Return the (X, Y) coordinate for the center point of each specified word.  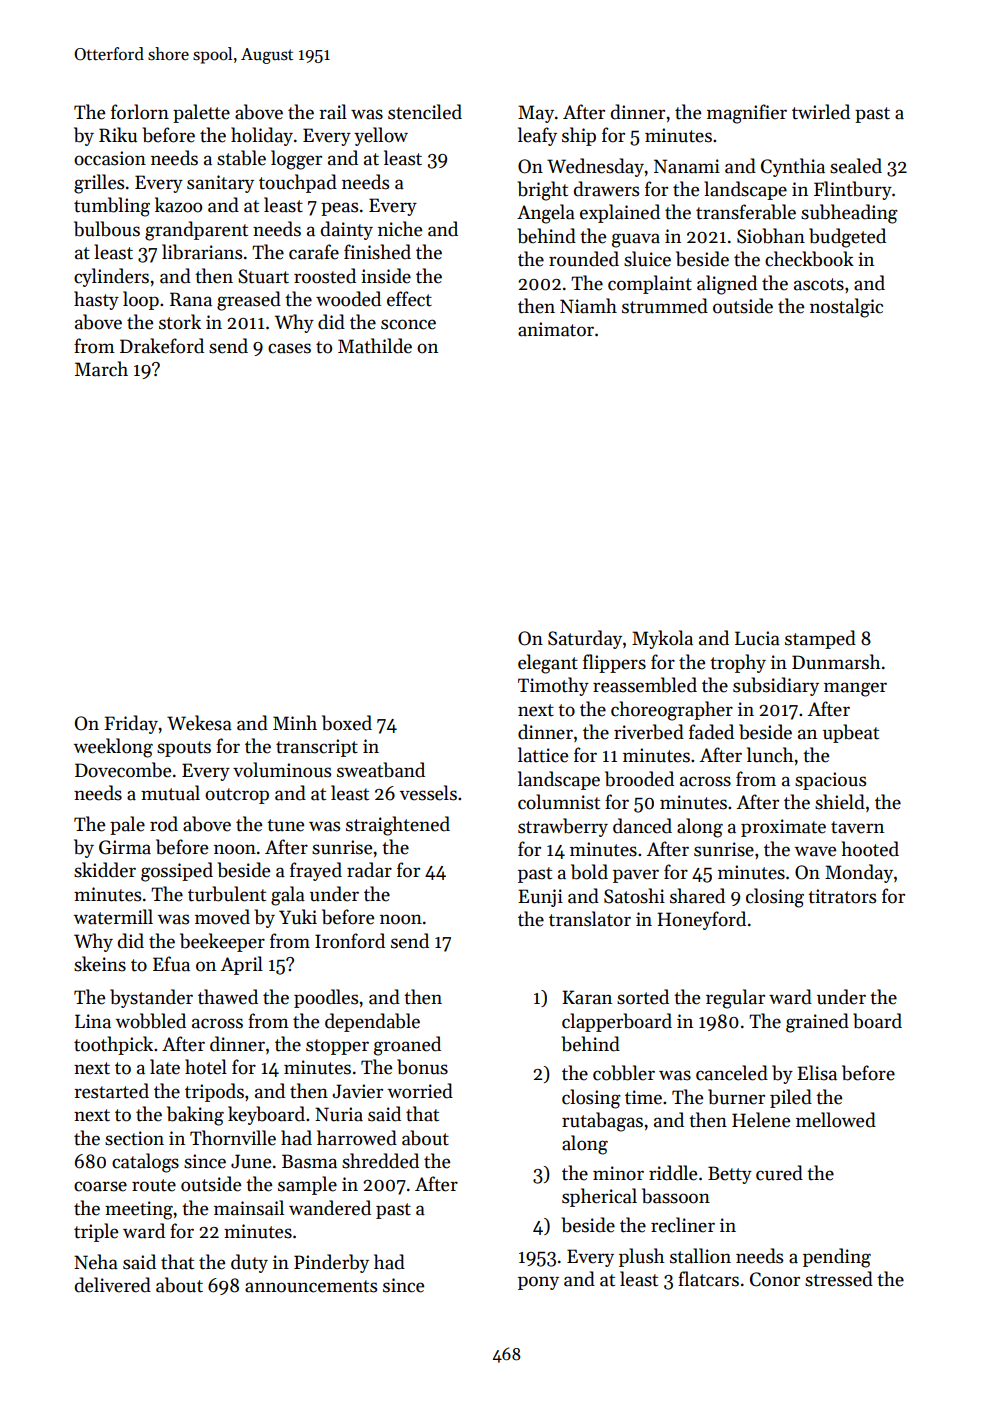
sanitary (220, 184)
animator (556, 329)
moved (222, 917)
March (101, 369)
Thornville (233, 1138)
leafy (537, 136)
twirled (821, 112)
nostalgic (846, 308)
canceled (732, 1073)
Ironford (350, 941)
